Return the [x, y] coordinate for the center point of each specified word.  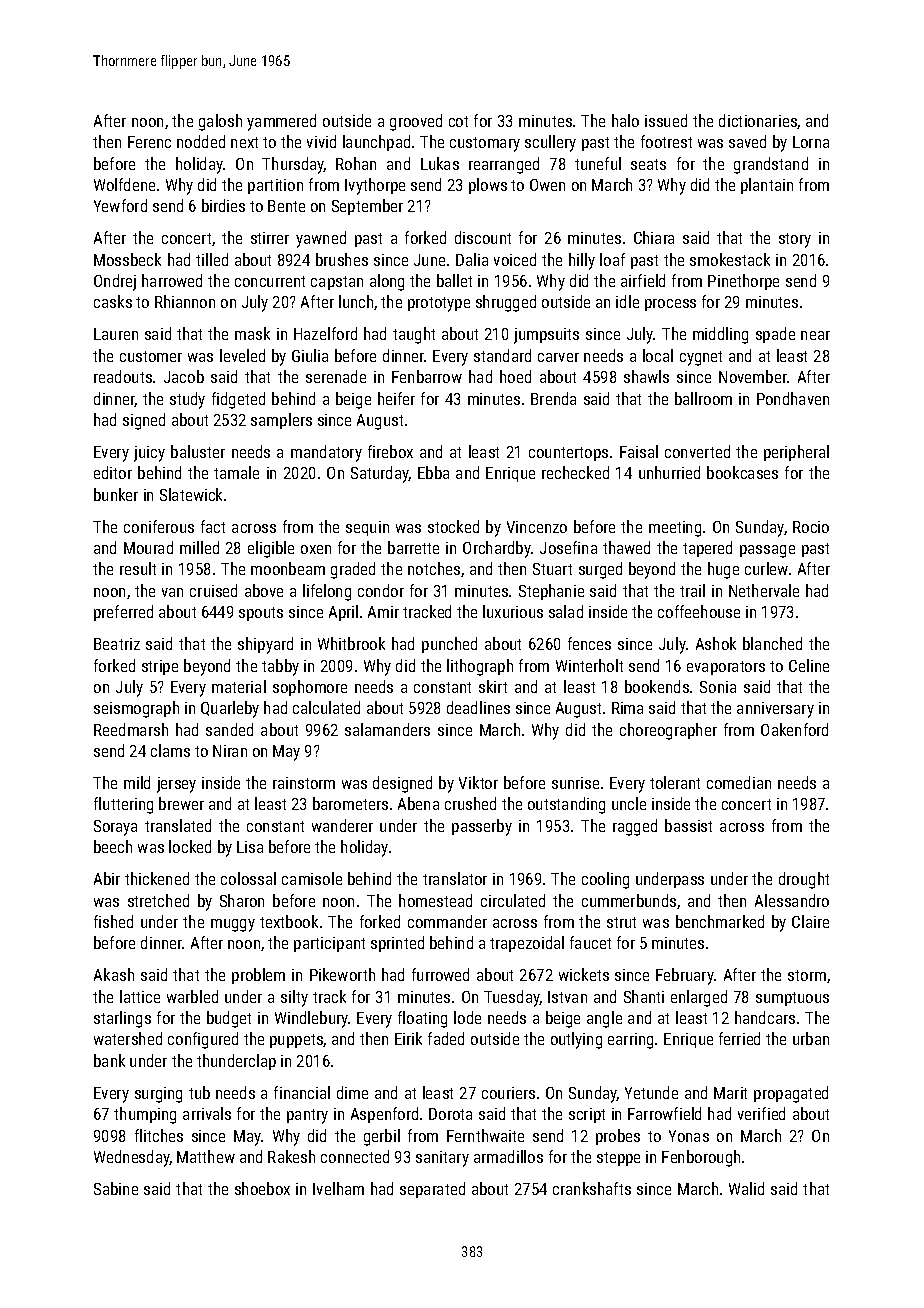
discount [483, 237]
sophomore [310, 688]
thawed [626, 547]
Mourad [148, 547]
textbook [289, 921]
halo [625, 120]
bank [109, 1060]
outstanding [566, 805]
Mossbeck [127, 259]
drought [804, 880]
